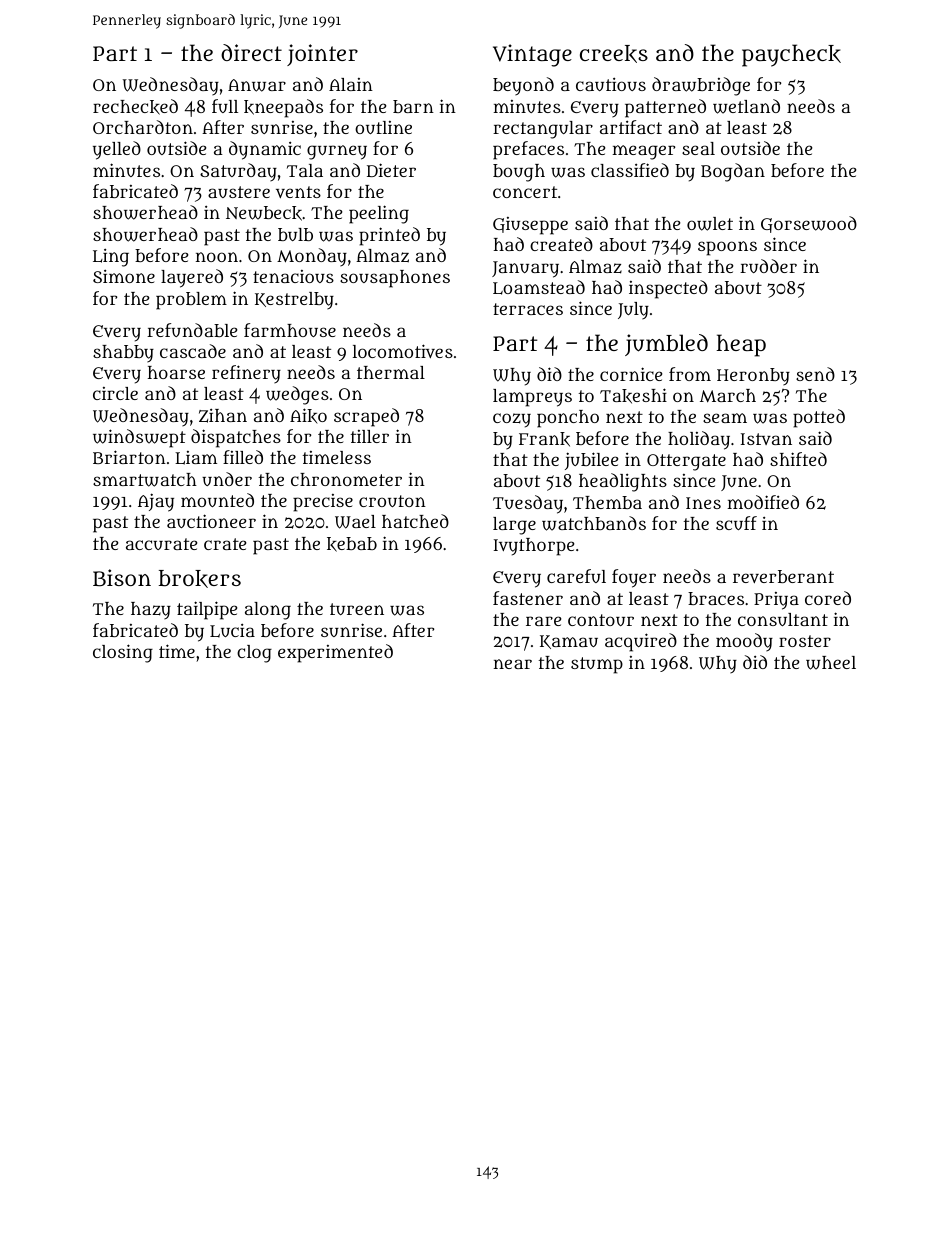 Image resolution: width=952 pixels, height=1233 pixels. Describe the element at coordinates (791, 55) in the screenshot. I see `paycheck` at that location.
